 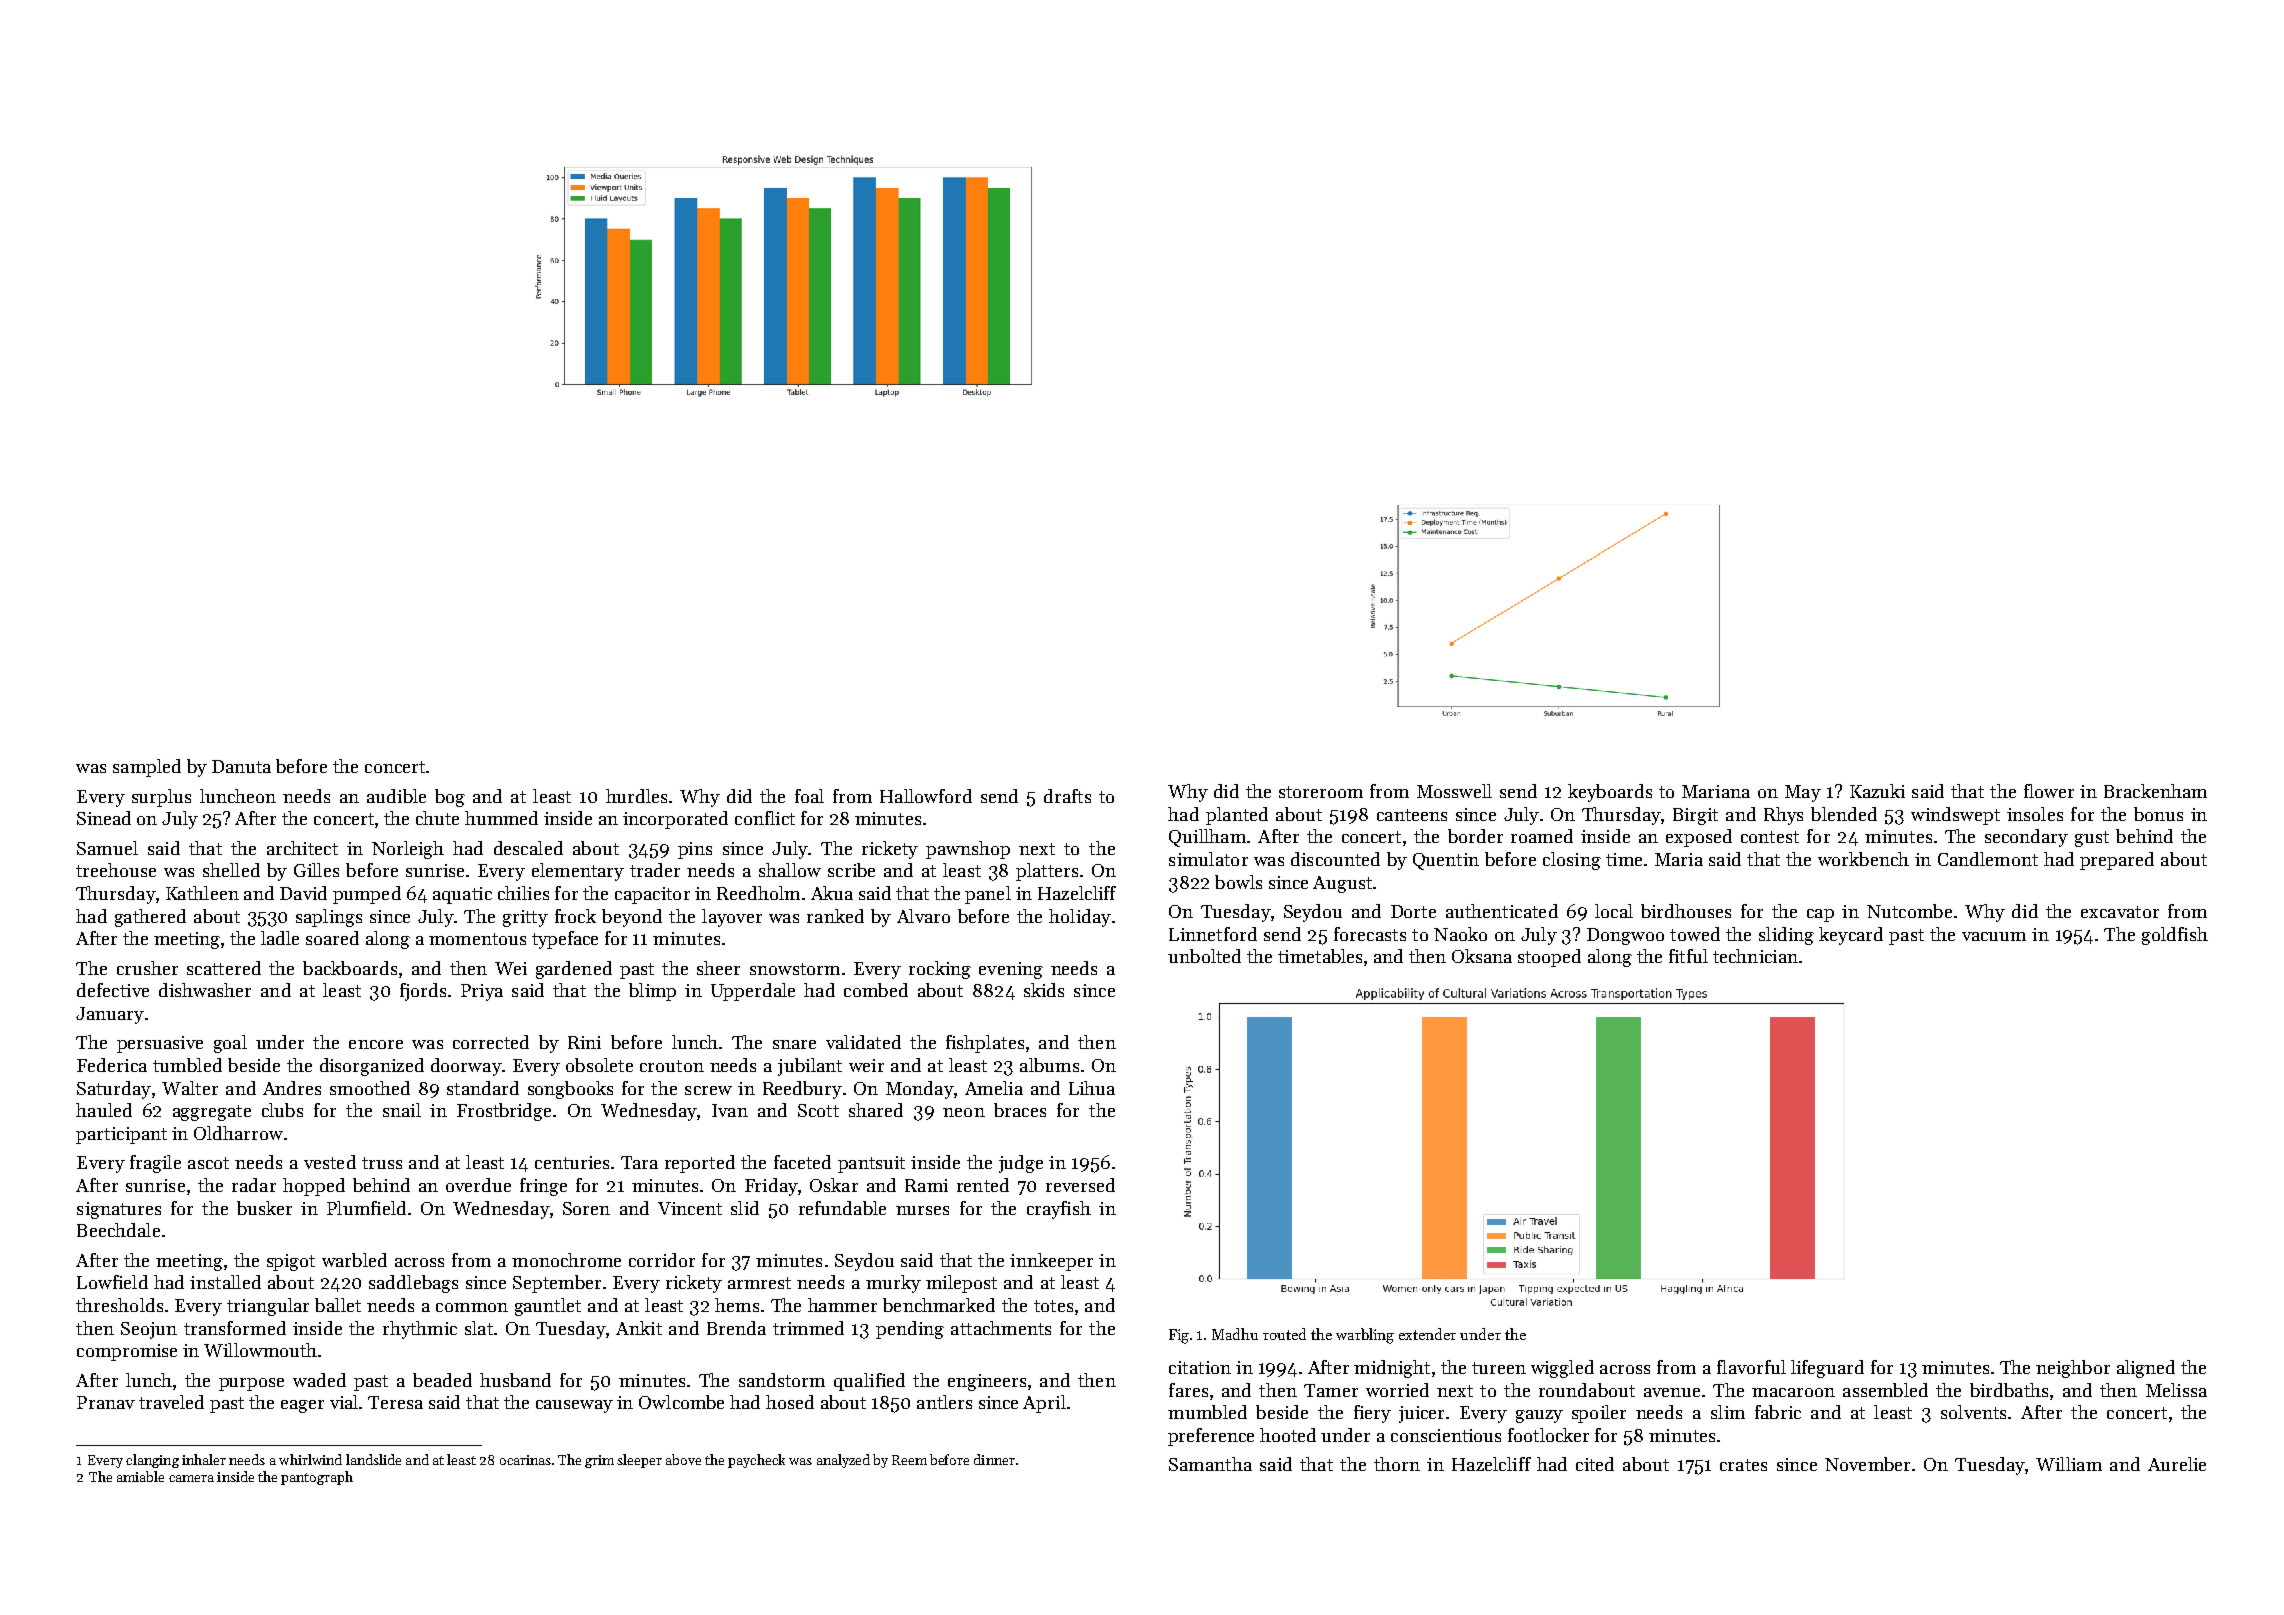 What do you see at coordinates (1237, 816) in the screenshot?
I see `planted` at bounding box center [1237, 816].
